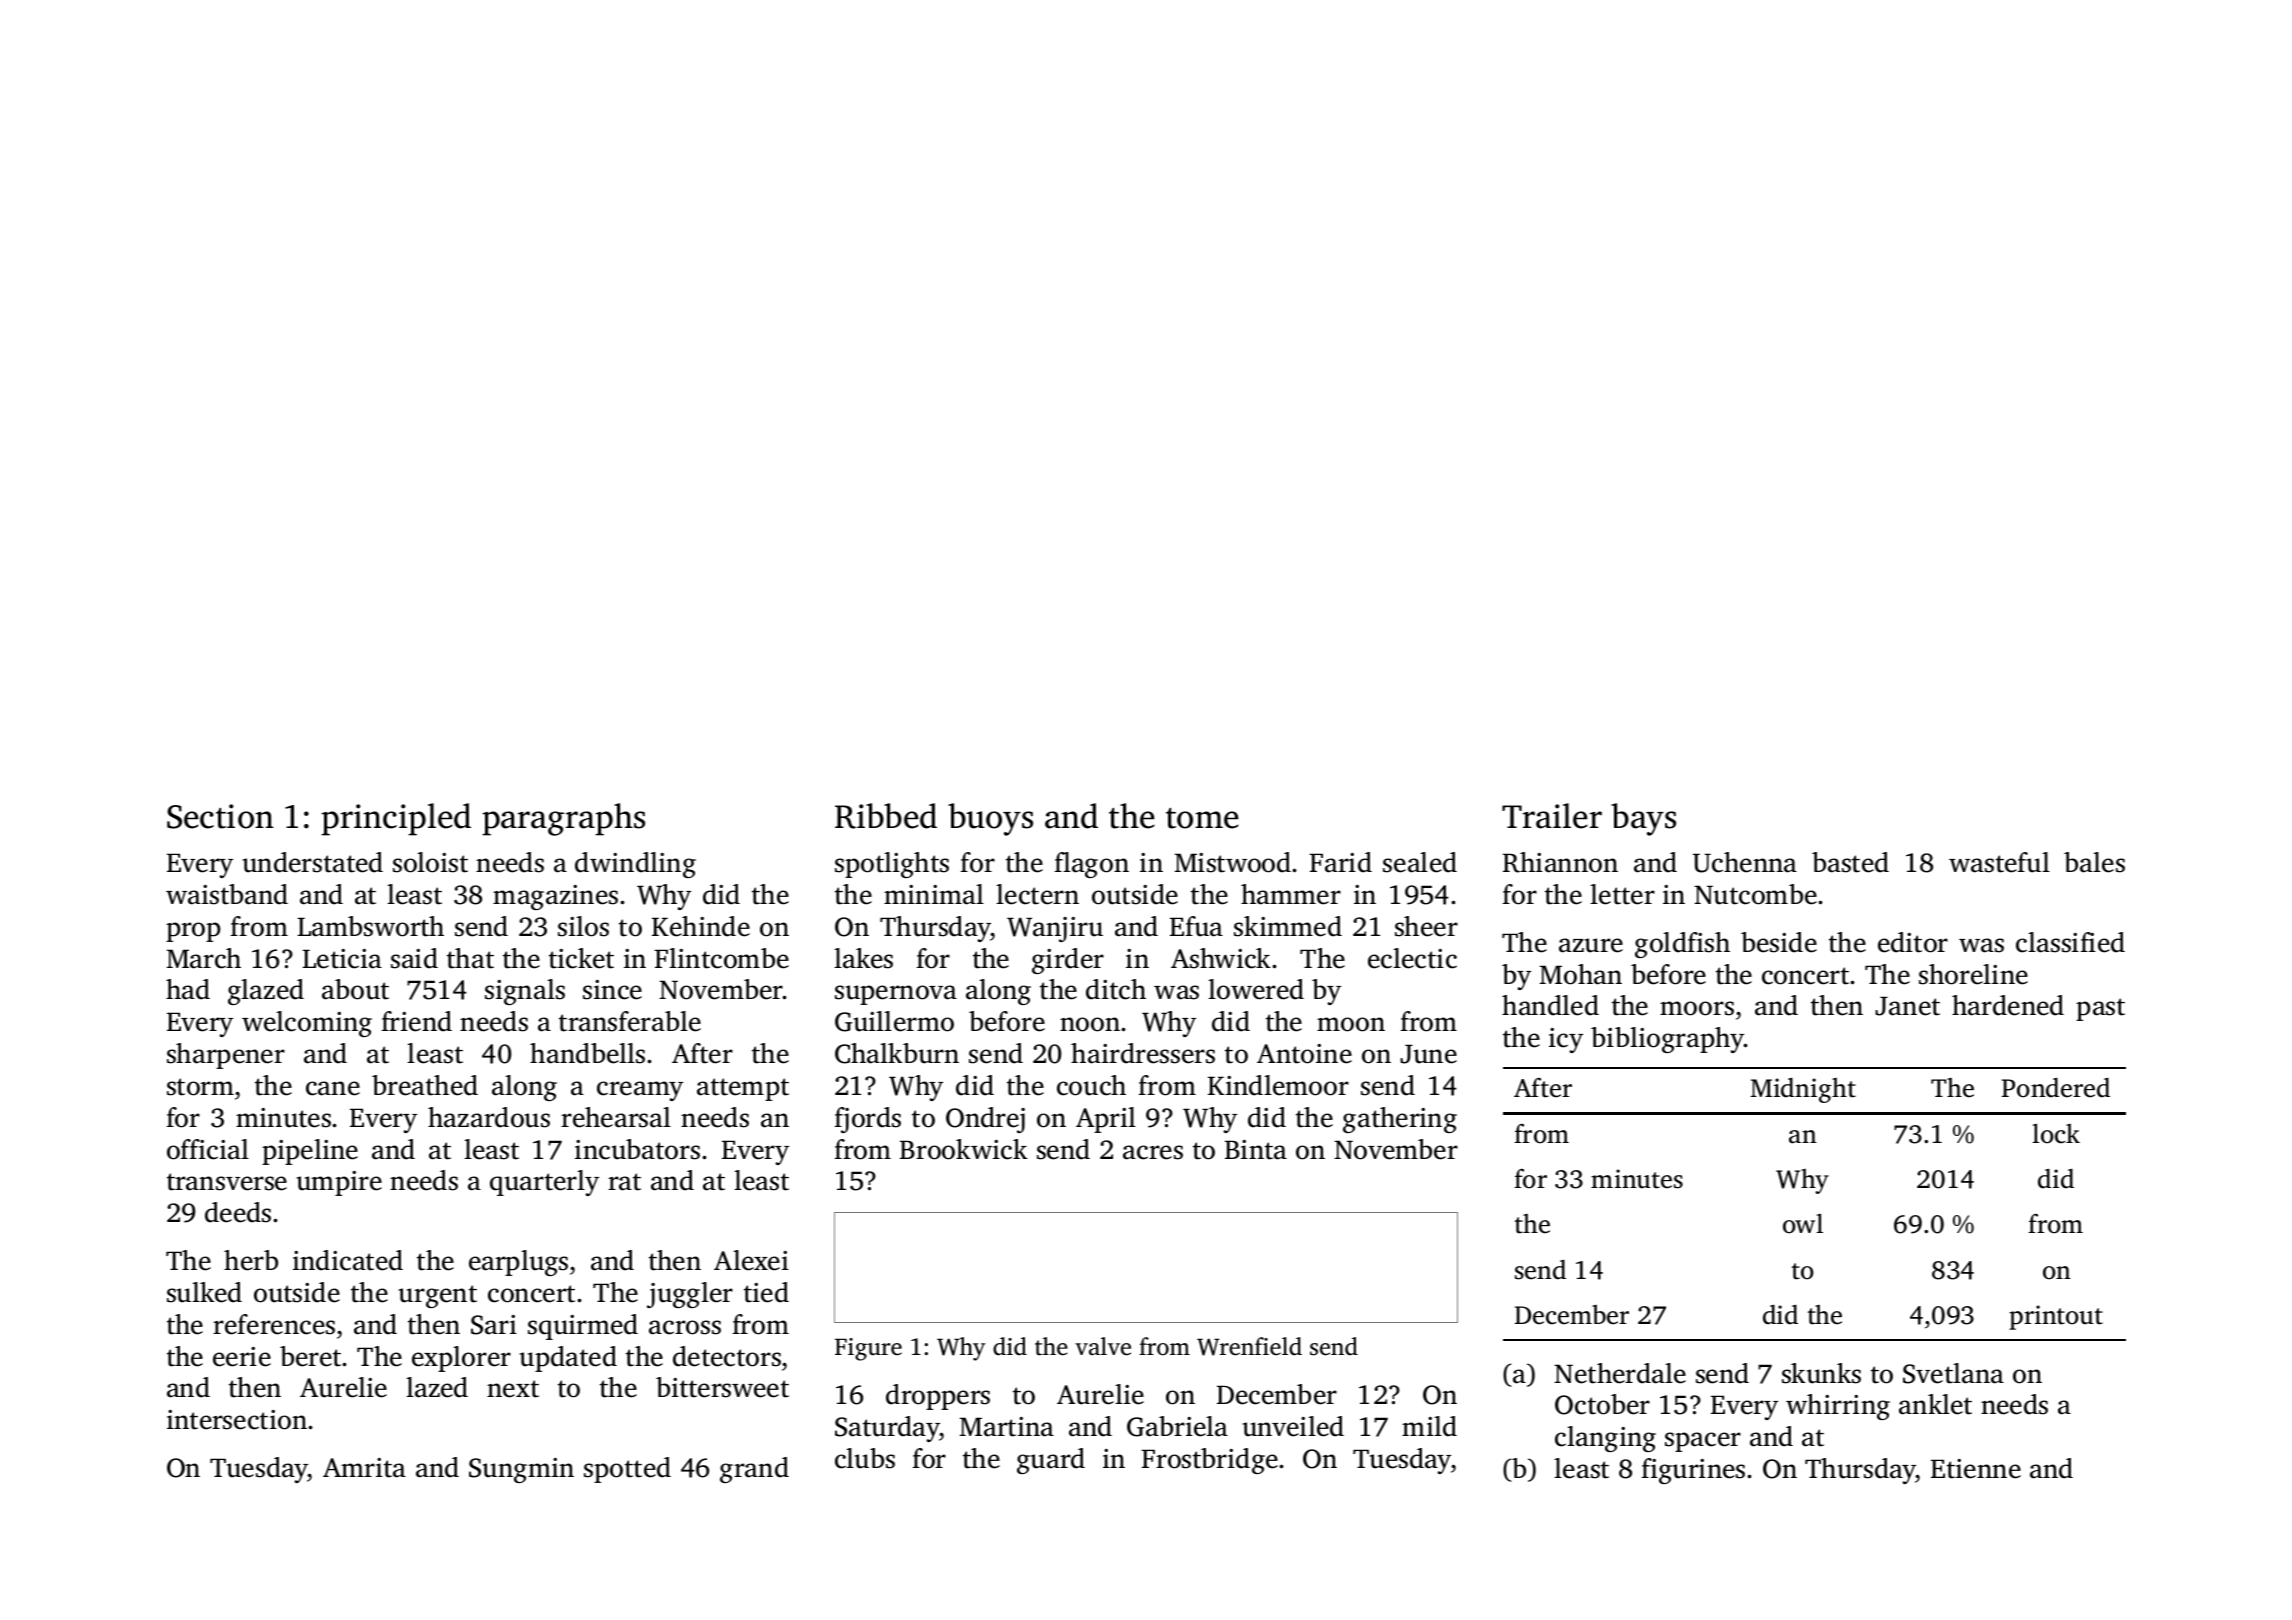 This document has height=1620, width=2292. Describe the element at coordinates (1202, 818) in the document. I see `tome` at that location.
